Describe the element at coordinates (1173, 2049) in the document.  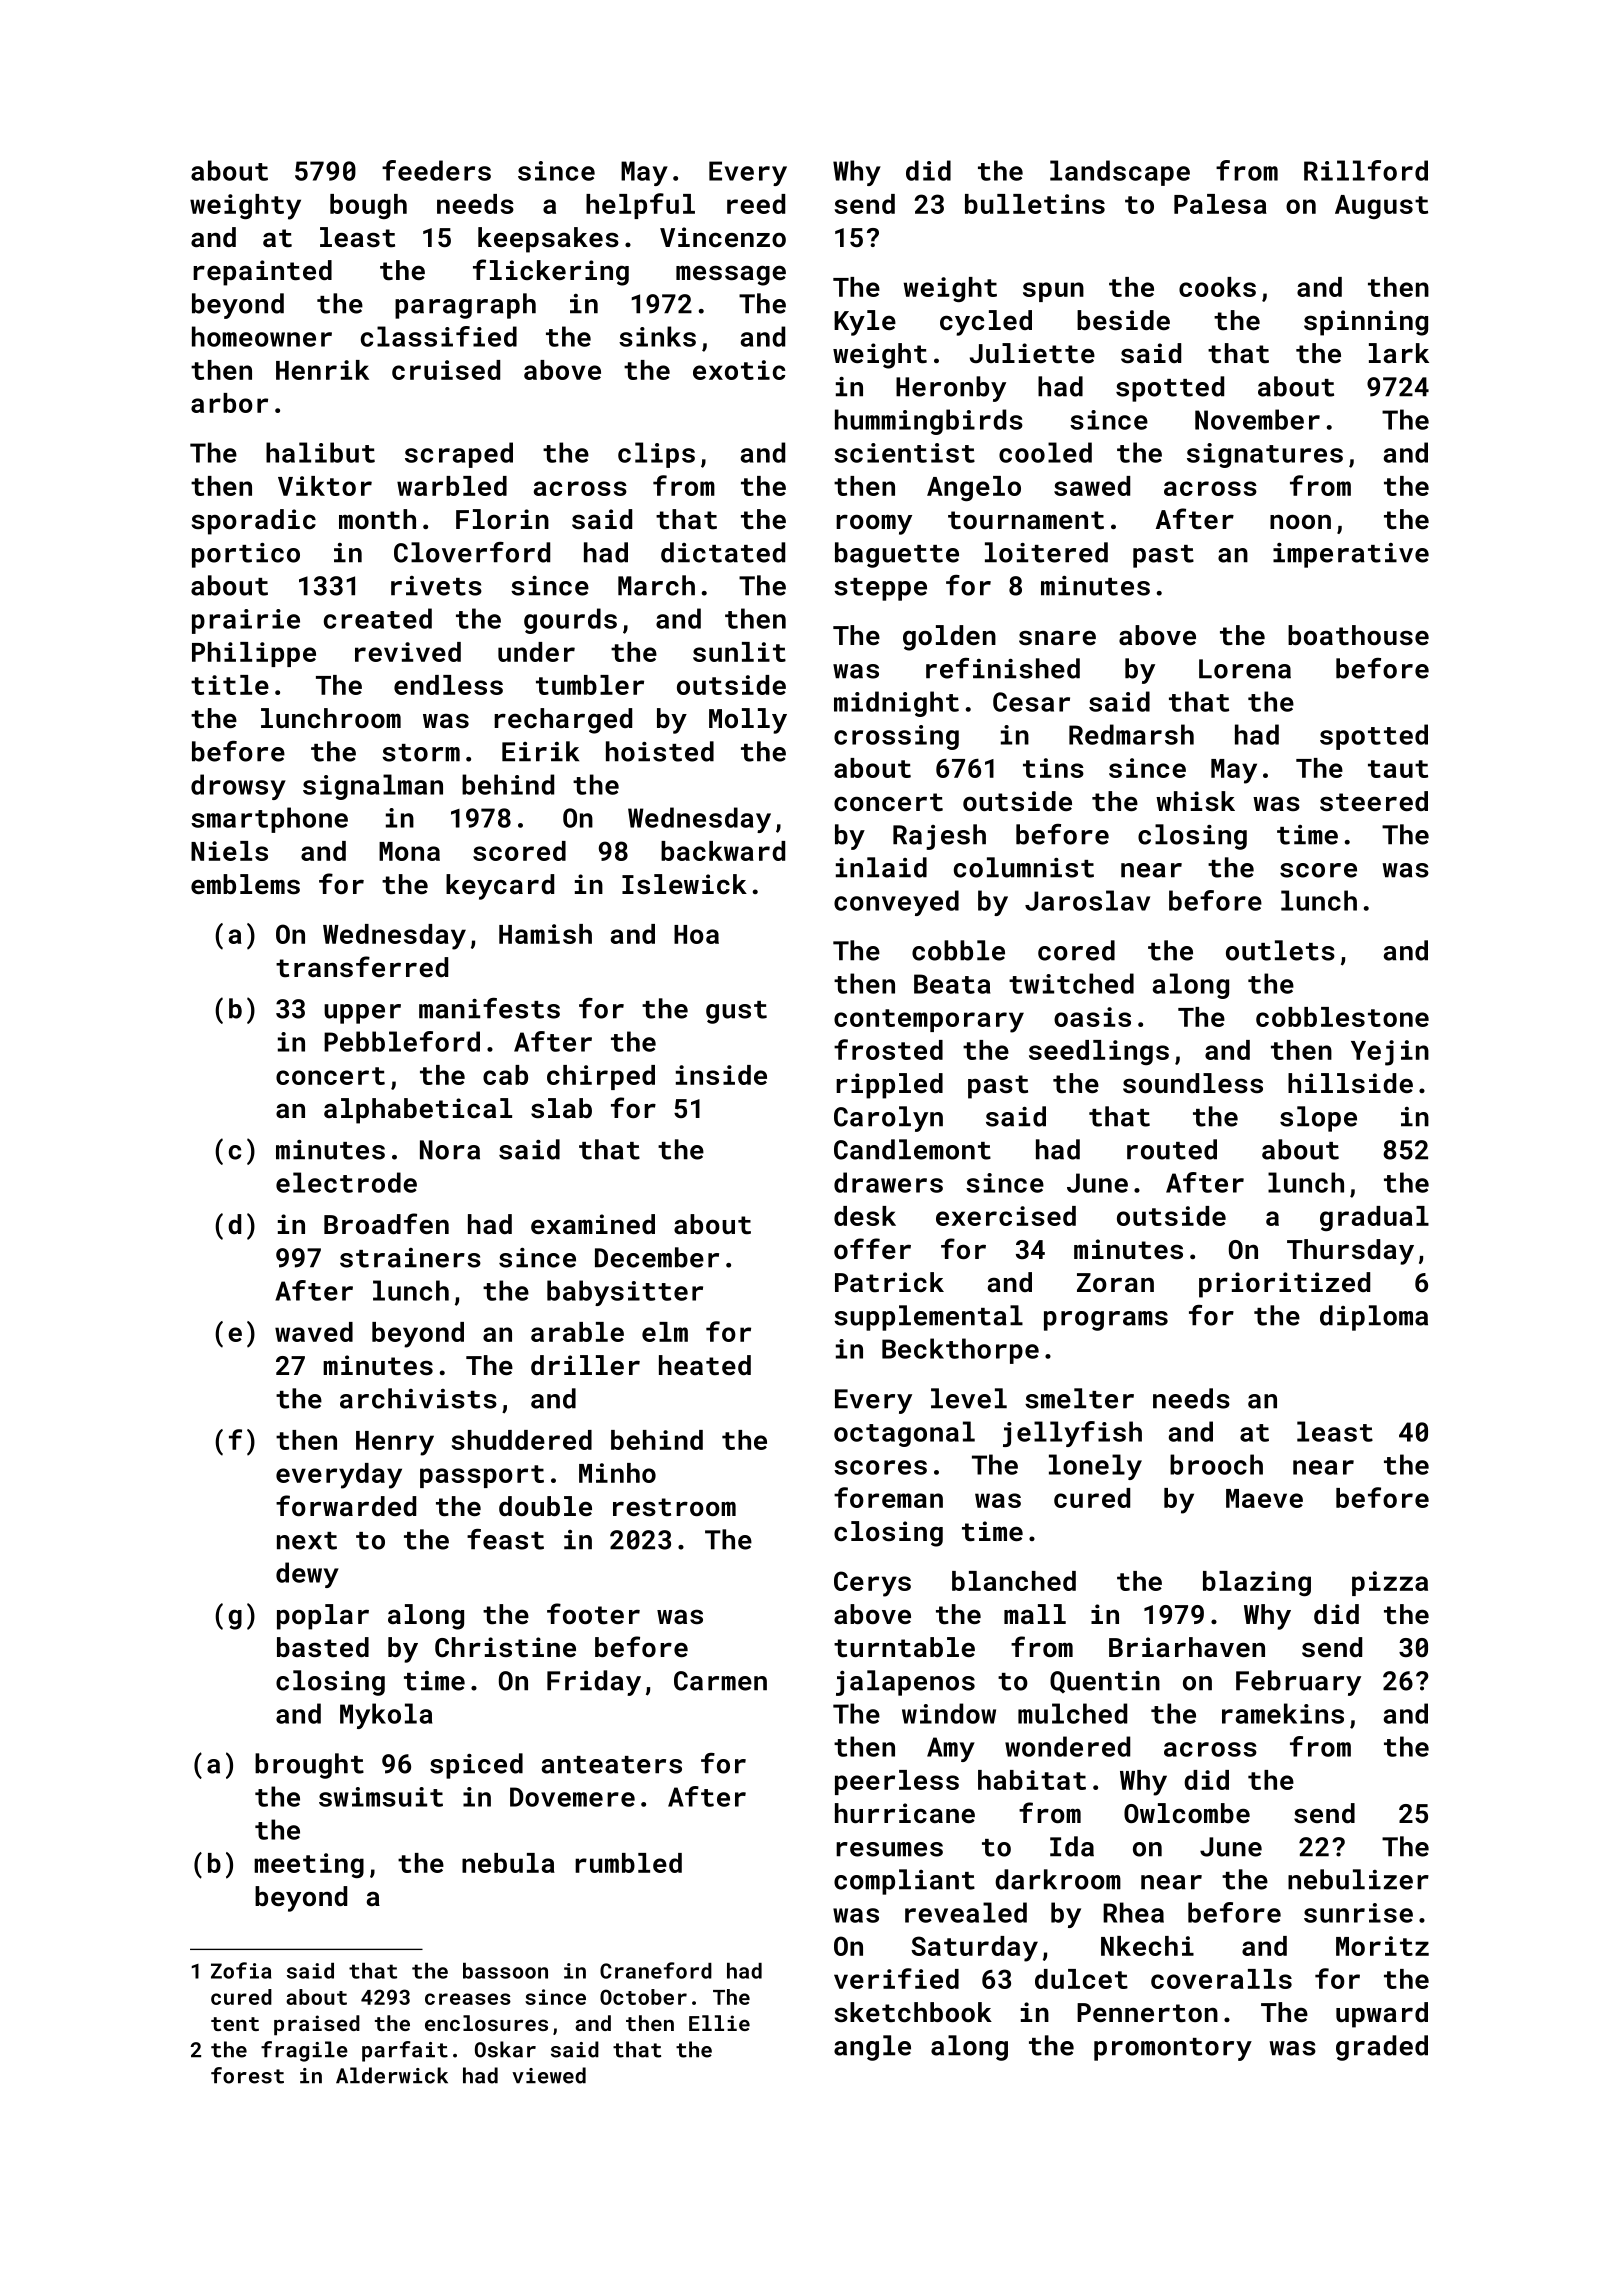
I see `promontory` at that location.
